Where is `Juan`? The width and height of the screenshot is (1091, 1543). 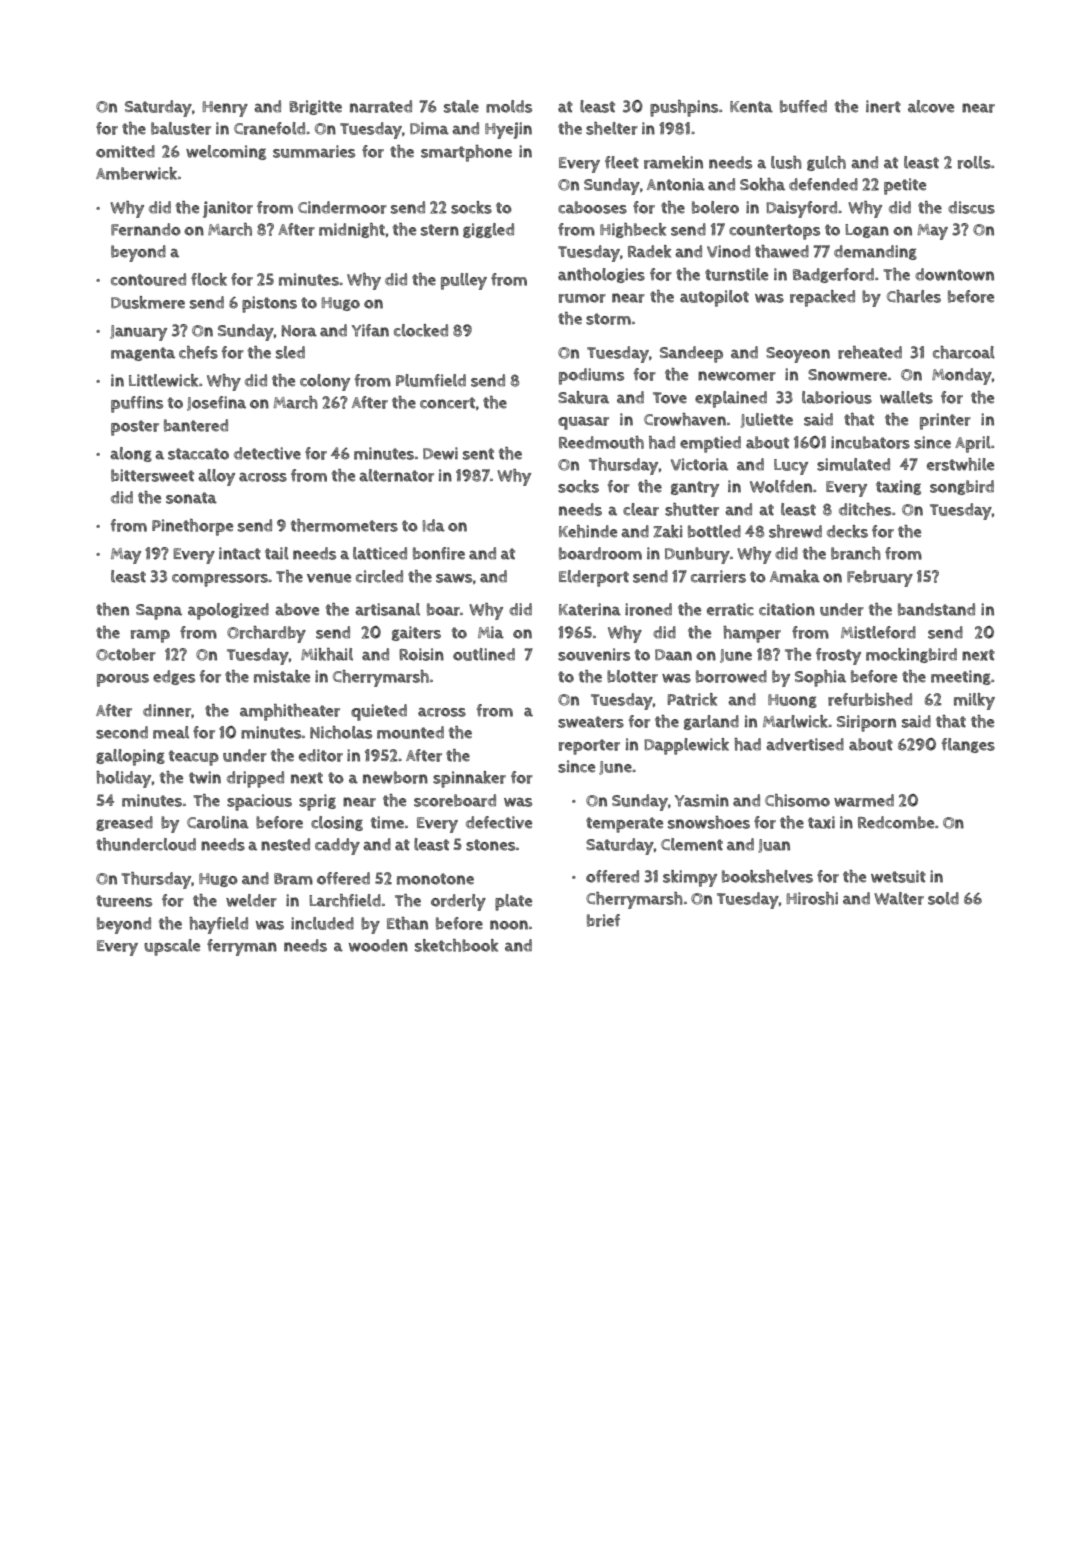 Juan is located at coordinates (774, 846).
